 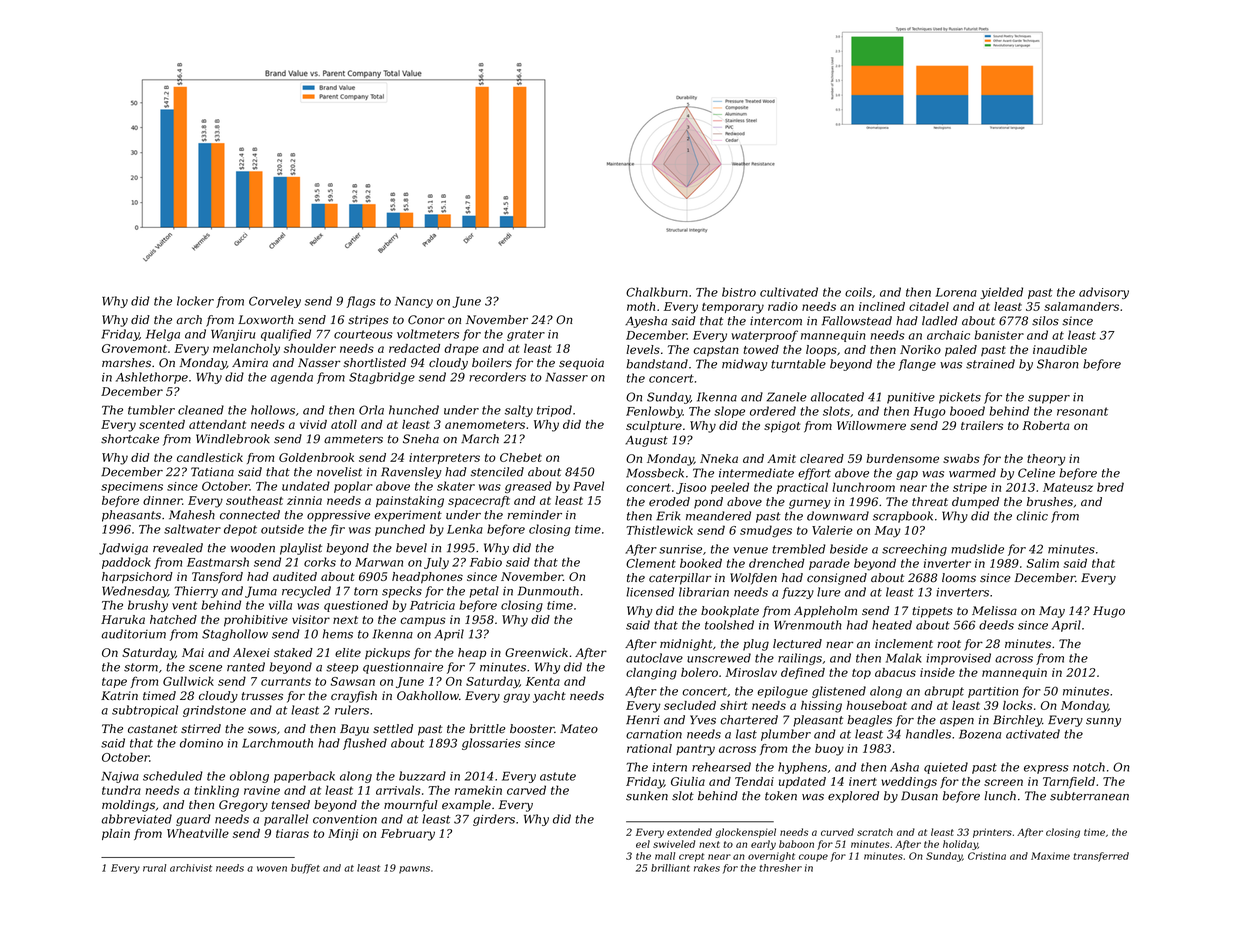 I want to click on grindstone, so click(x=214, y=711).
